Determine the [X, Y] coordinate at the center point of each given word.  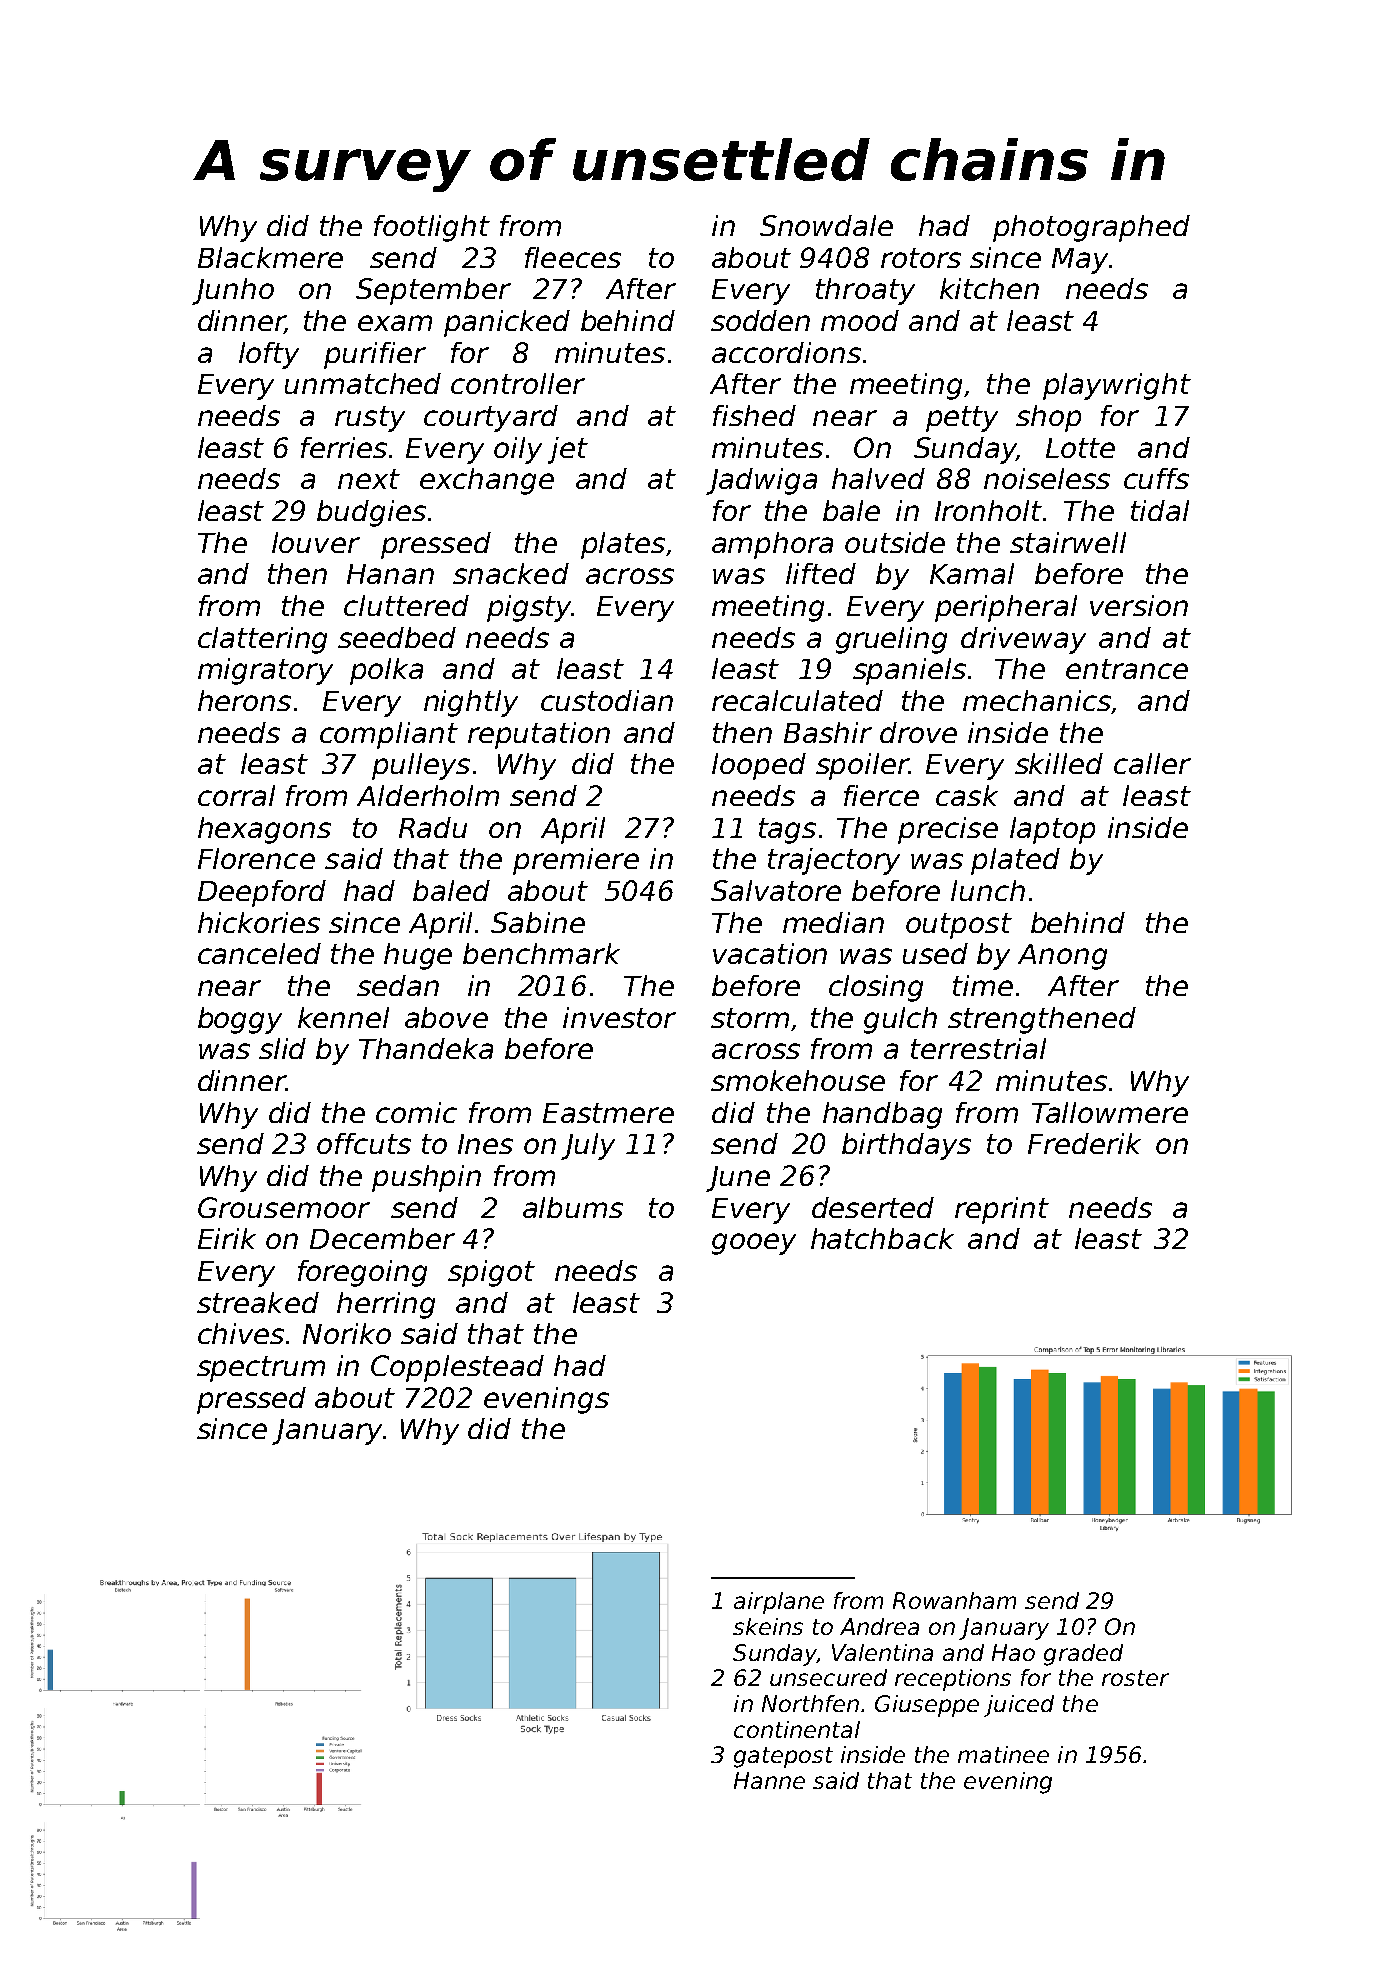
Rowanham [954, 1600]
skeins [768, 1626]
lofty [269, 355]
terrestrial [978, 1048]
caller [1152, 763]
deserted [873, 1207]
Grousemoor [284, 1207]
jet [568, 450]
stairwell [1068, 542]
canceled [259, 953]
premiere [576, 861]
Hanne [769, 1780]
